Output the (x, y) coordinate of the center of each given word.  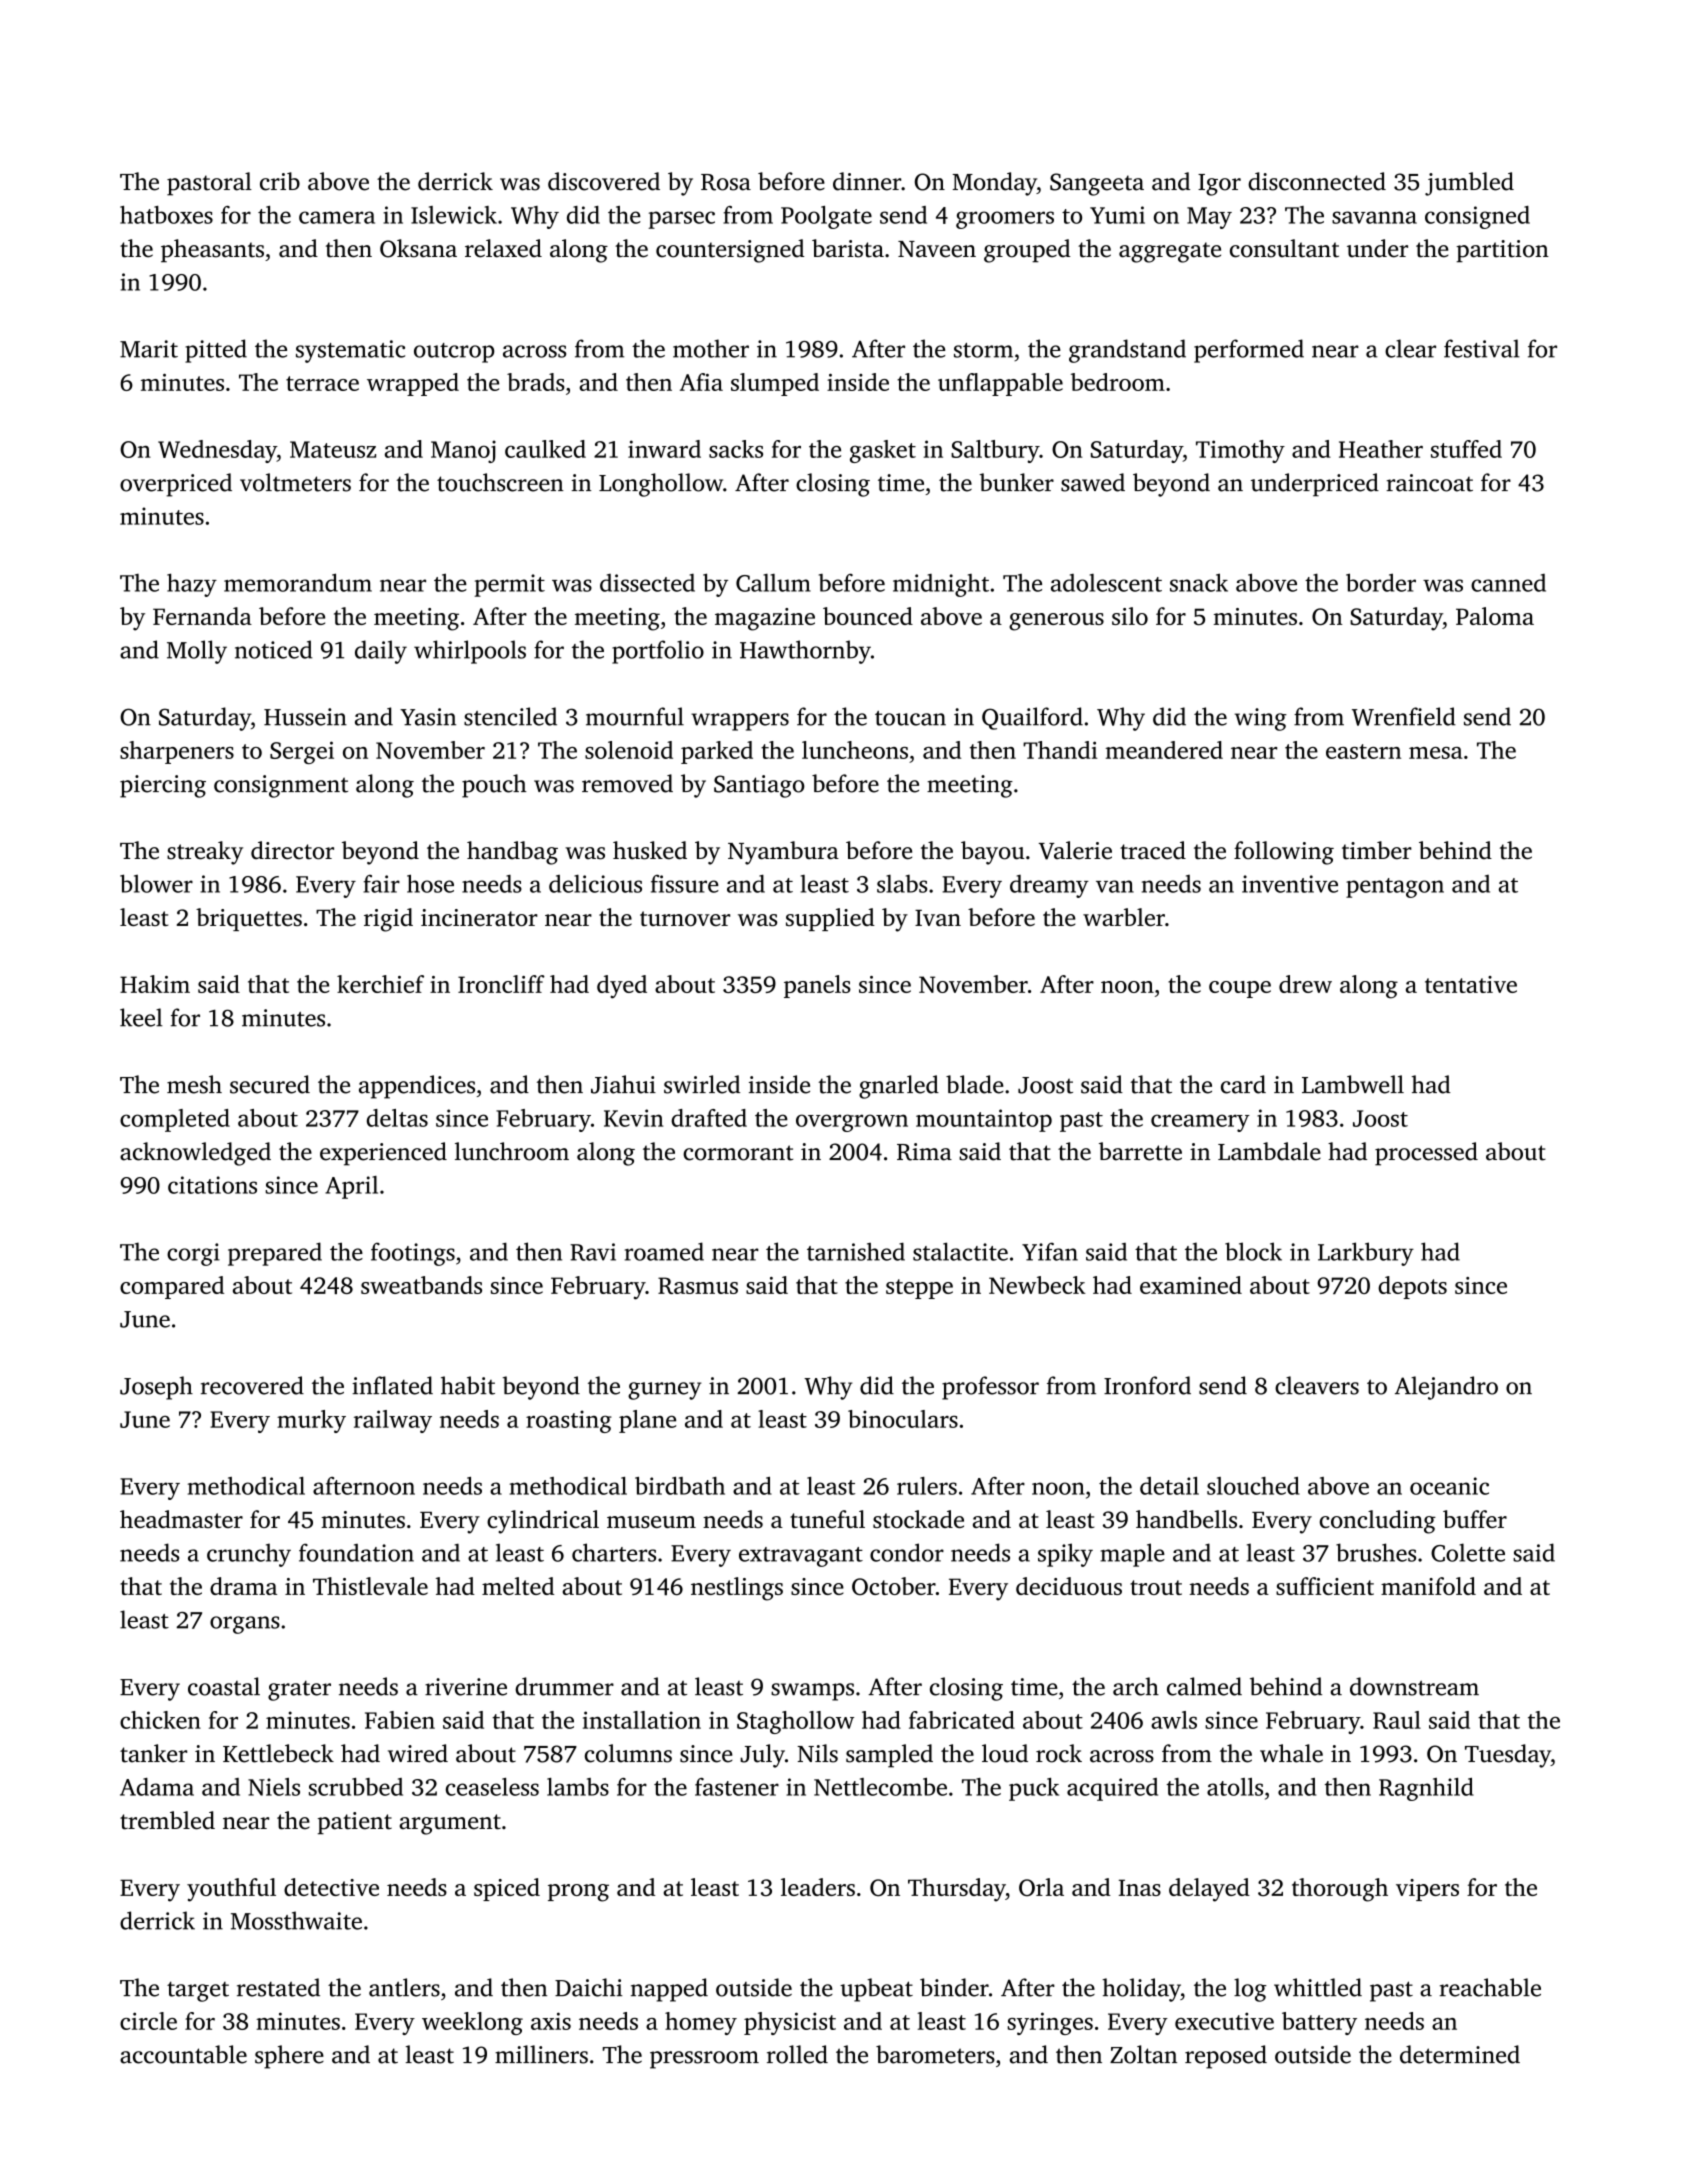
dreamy (1049, 886)
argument (450, 1824)
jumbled (1469, 184)
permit (509, 585)
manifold (1428, 1586)
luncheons (855, 750)
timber (1377, 850)
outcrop (454, 353)
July (762, 1756)
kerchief (380, 984)
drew (1305, 984)
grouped (1027, 251)
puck (1034, 1789)
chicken (160, 1720)
